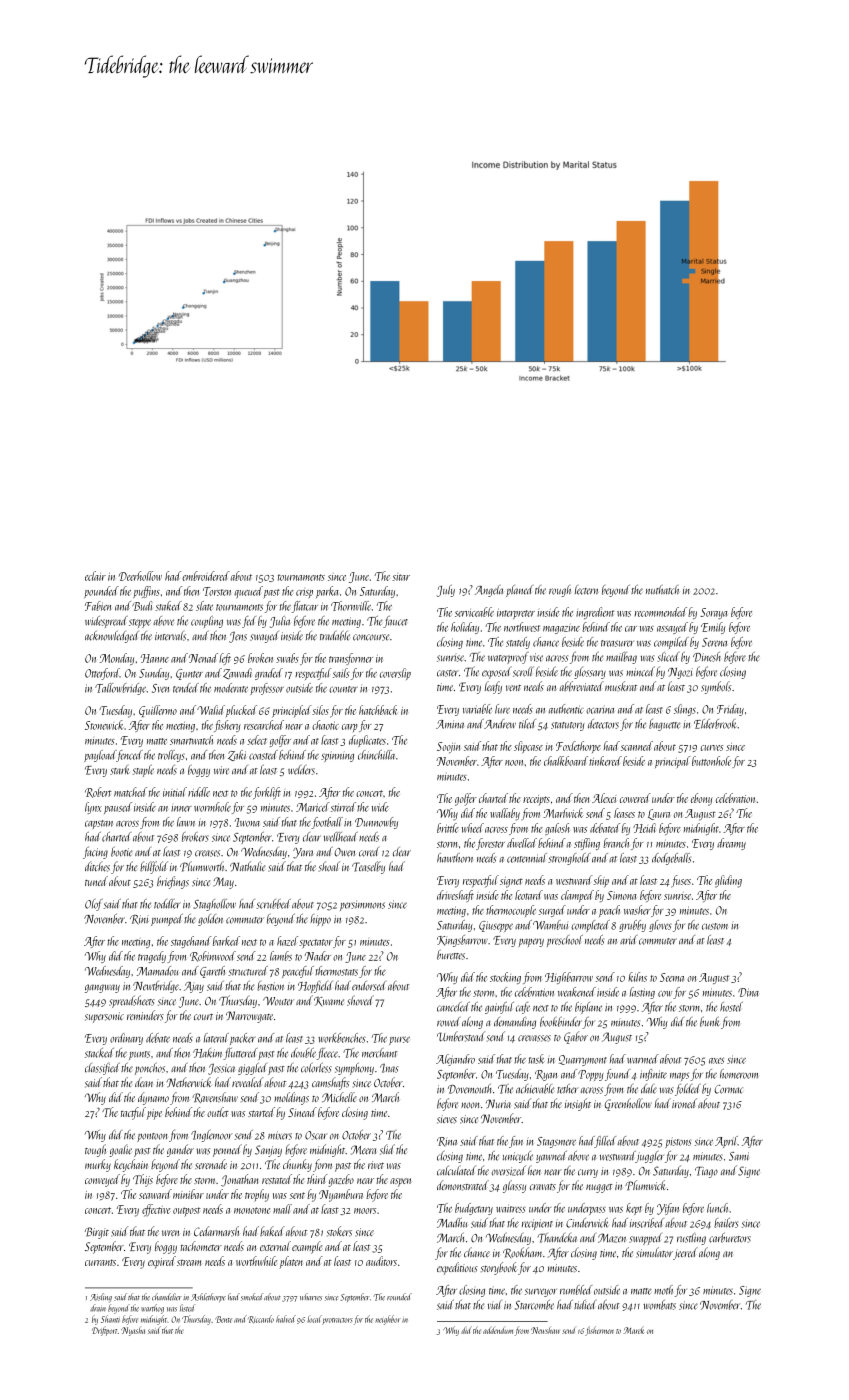 Image resolution: width=849 pixels, height=1400 pixels. I want to click on counter, so click(343, 689).
